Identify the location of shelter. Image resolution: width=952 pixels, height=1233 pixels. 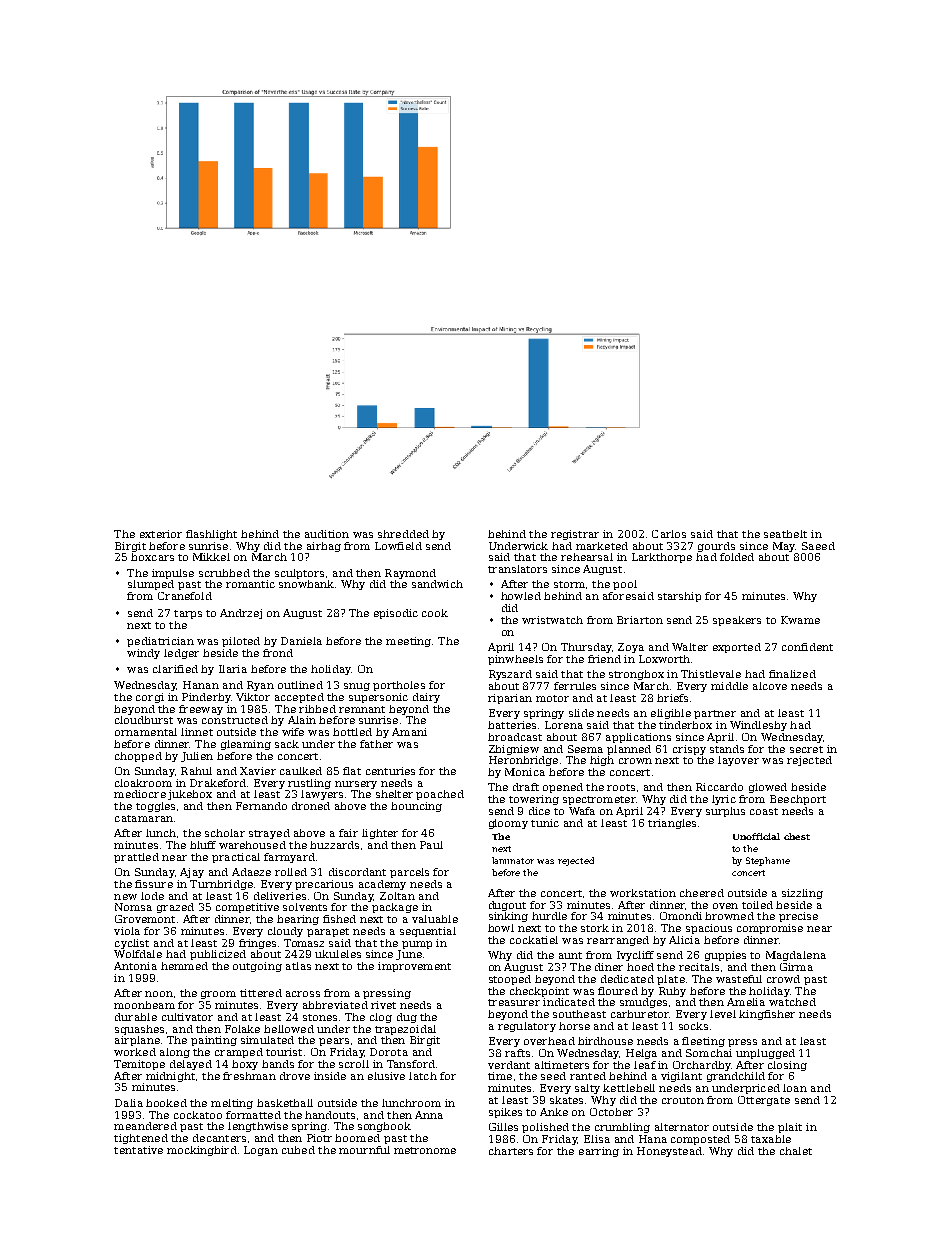
(394, 794).
